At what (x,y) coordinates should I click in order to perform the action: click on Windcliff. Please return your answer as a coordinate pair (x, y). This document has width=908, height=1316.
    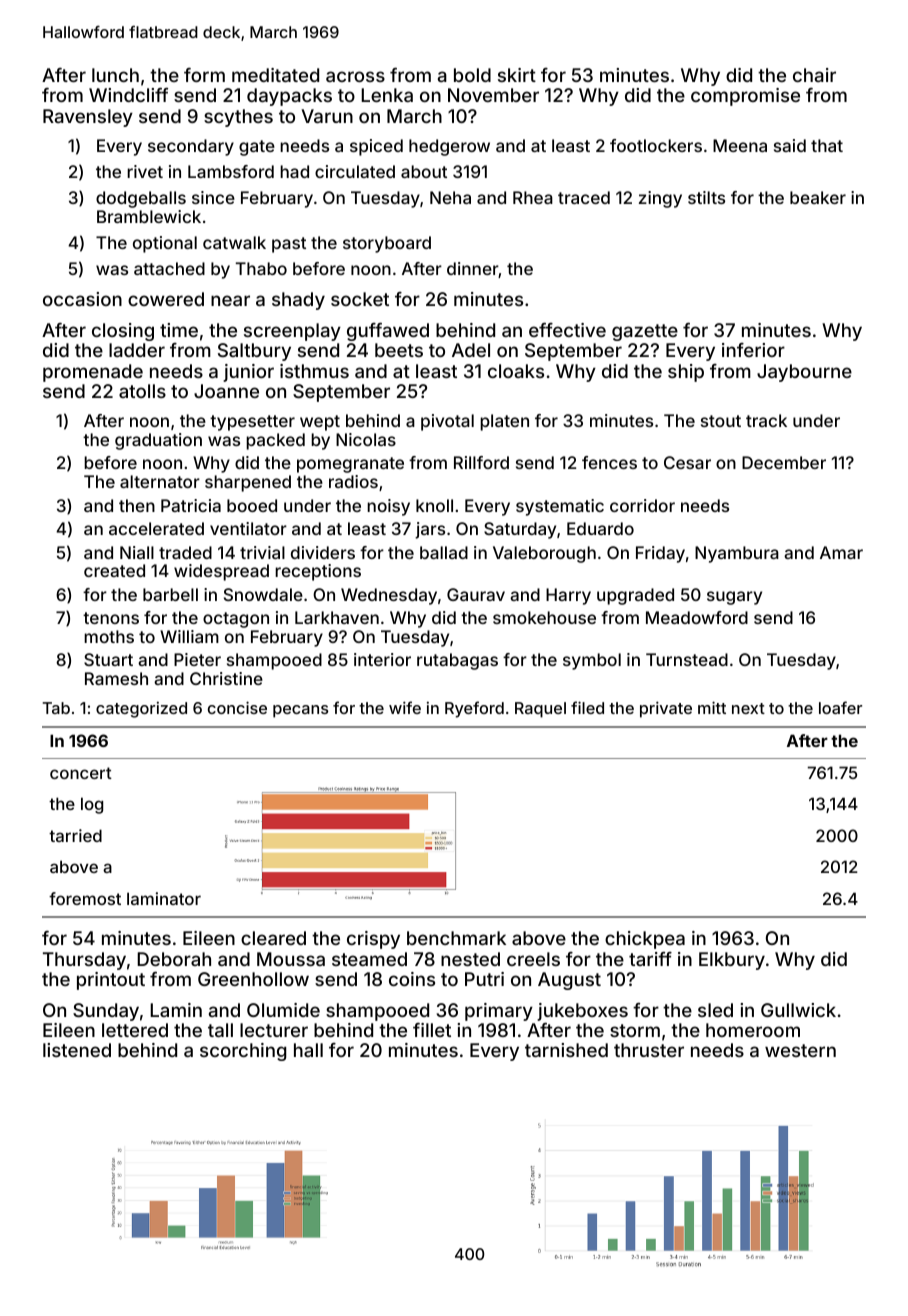
    Looking at the image, I should click on (128, 95).
